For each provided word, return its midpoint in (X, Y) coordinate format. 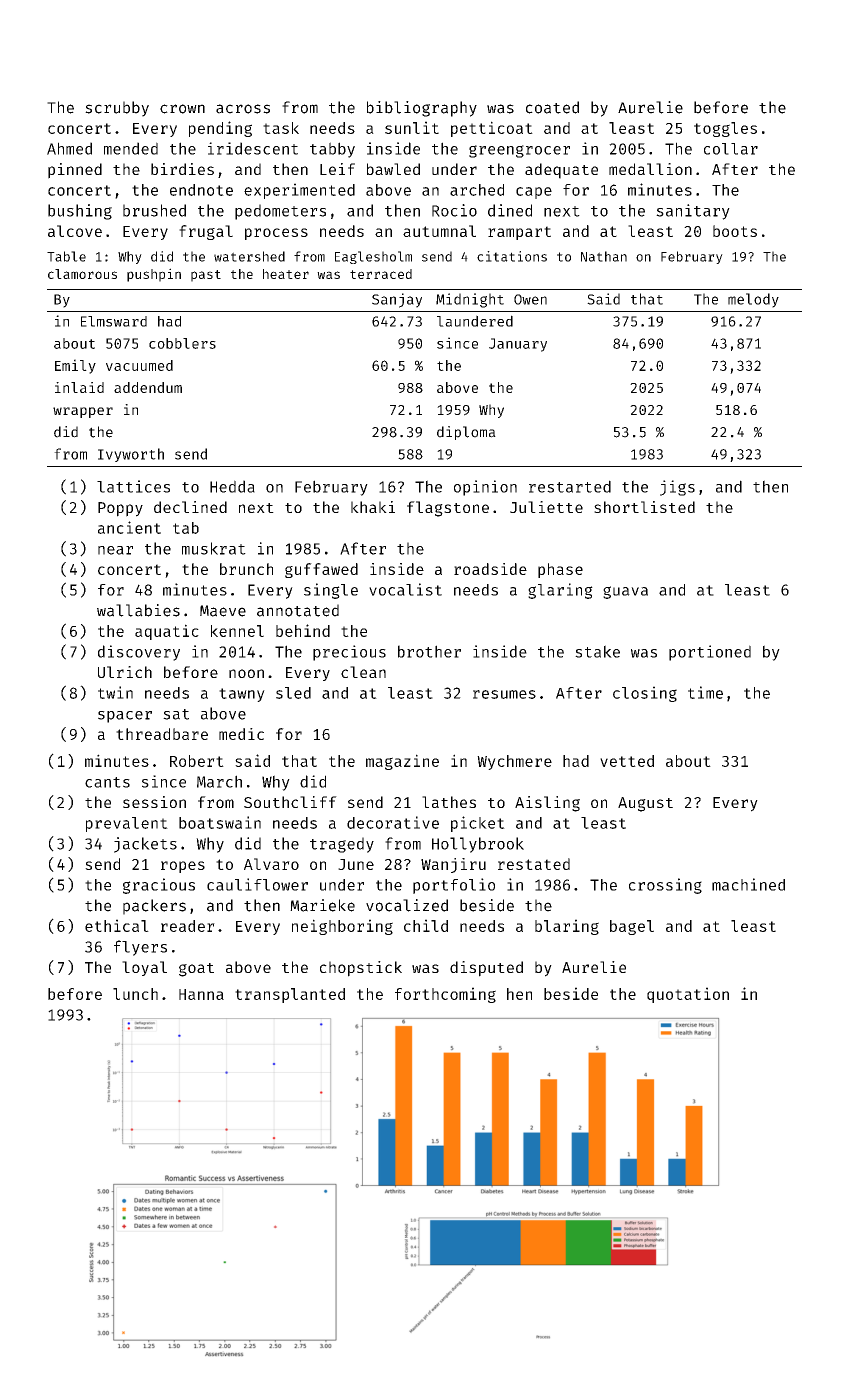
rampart (519, 233)
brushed (154, 210)
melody (753, 300)
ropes (183, 867)
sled (293, 693)
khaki (373, 507)
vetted (627, 761)
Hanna (201, 994)
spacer (125, 717)
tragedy (342, 845)
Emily (75, 366)
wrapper (83, 412)
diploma (466, 433)
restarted (570, 486)
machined (748, 884)
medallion (650, 169)
